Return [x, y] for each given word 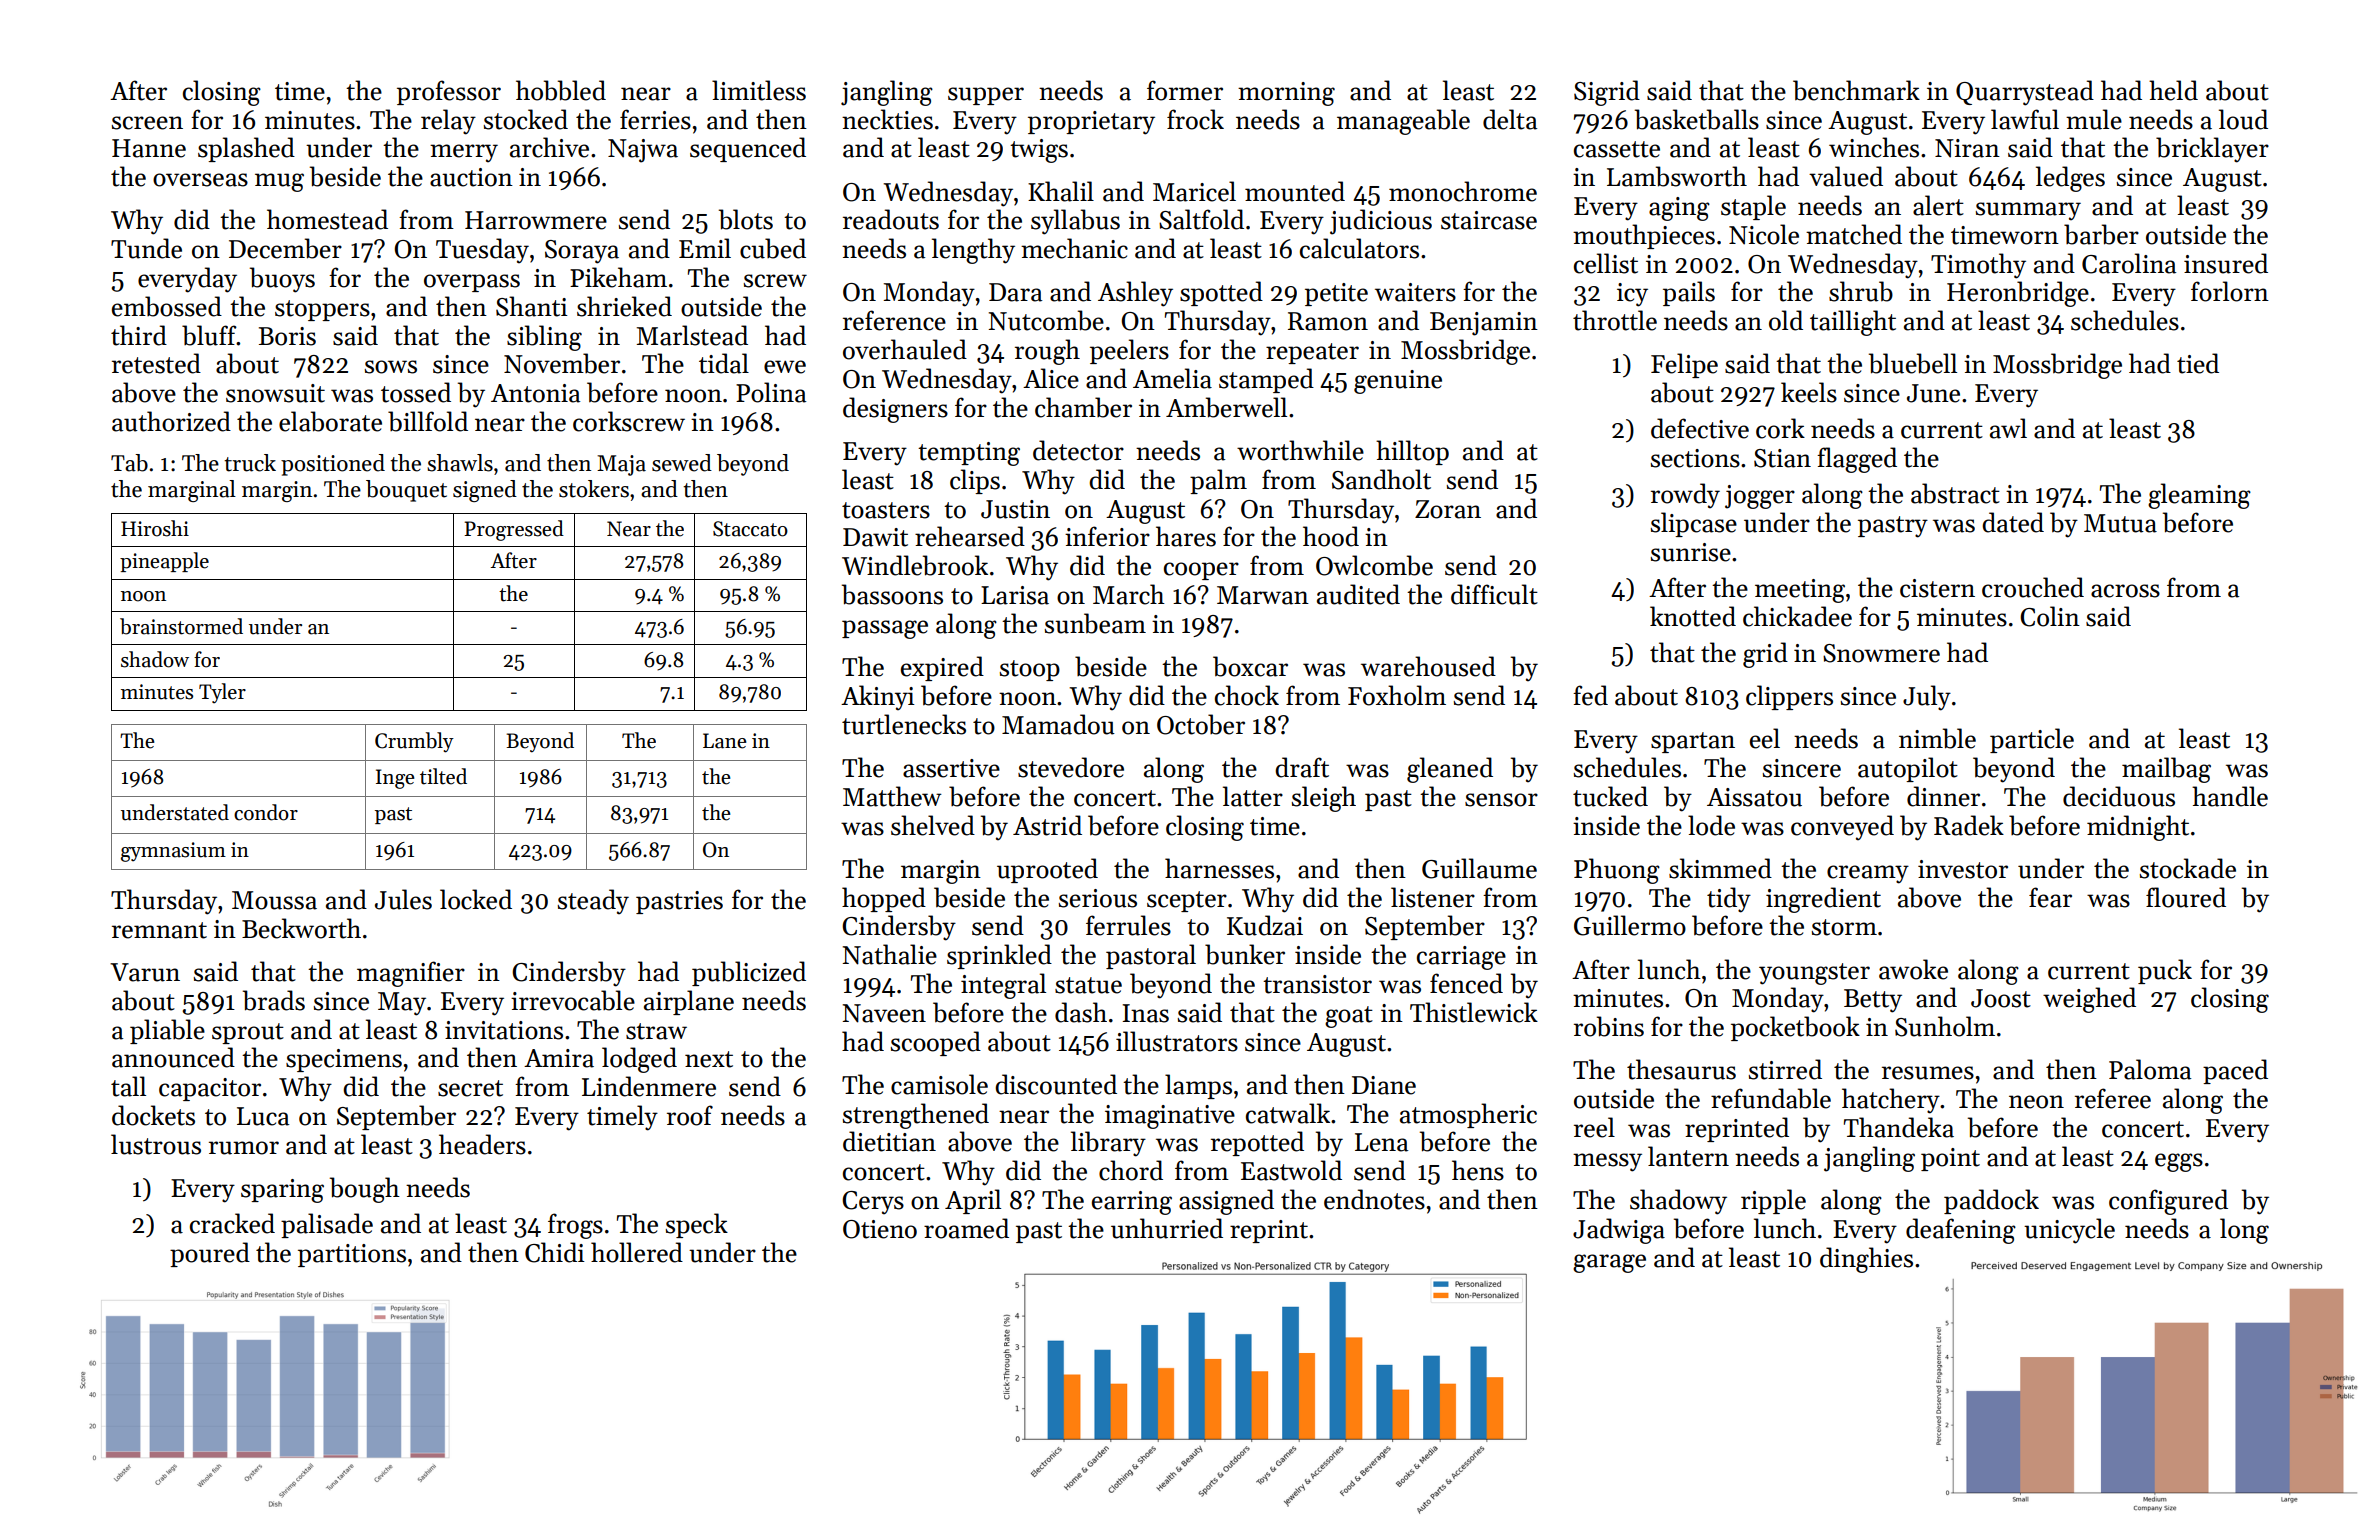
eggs [2179, 1162]
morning [1286, 94]
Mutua [2120, 523]
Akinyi [878, 698]
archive [549, 147]
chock [1247, 695]
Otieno [880, 1229]
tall [128, 1086]
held [2173, 90]
